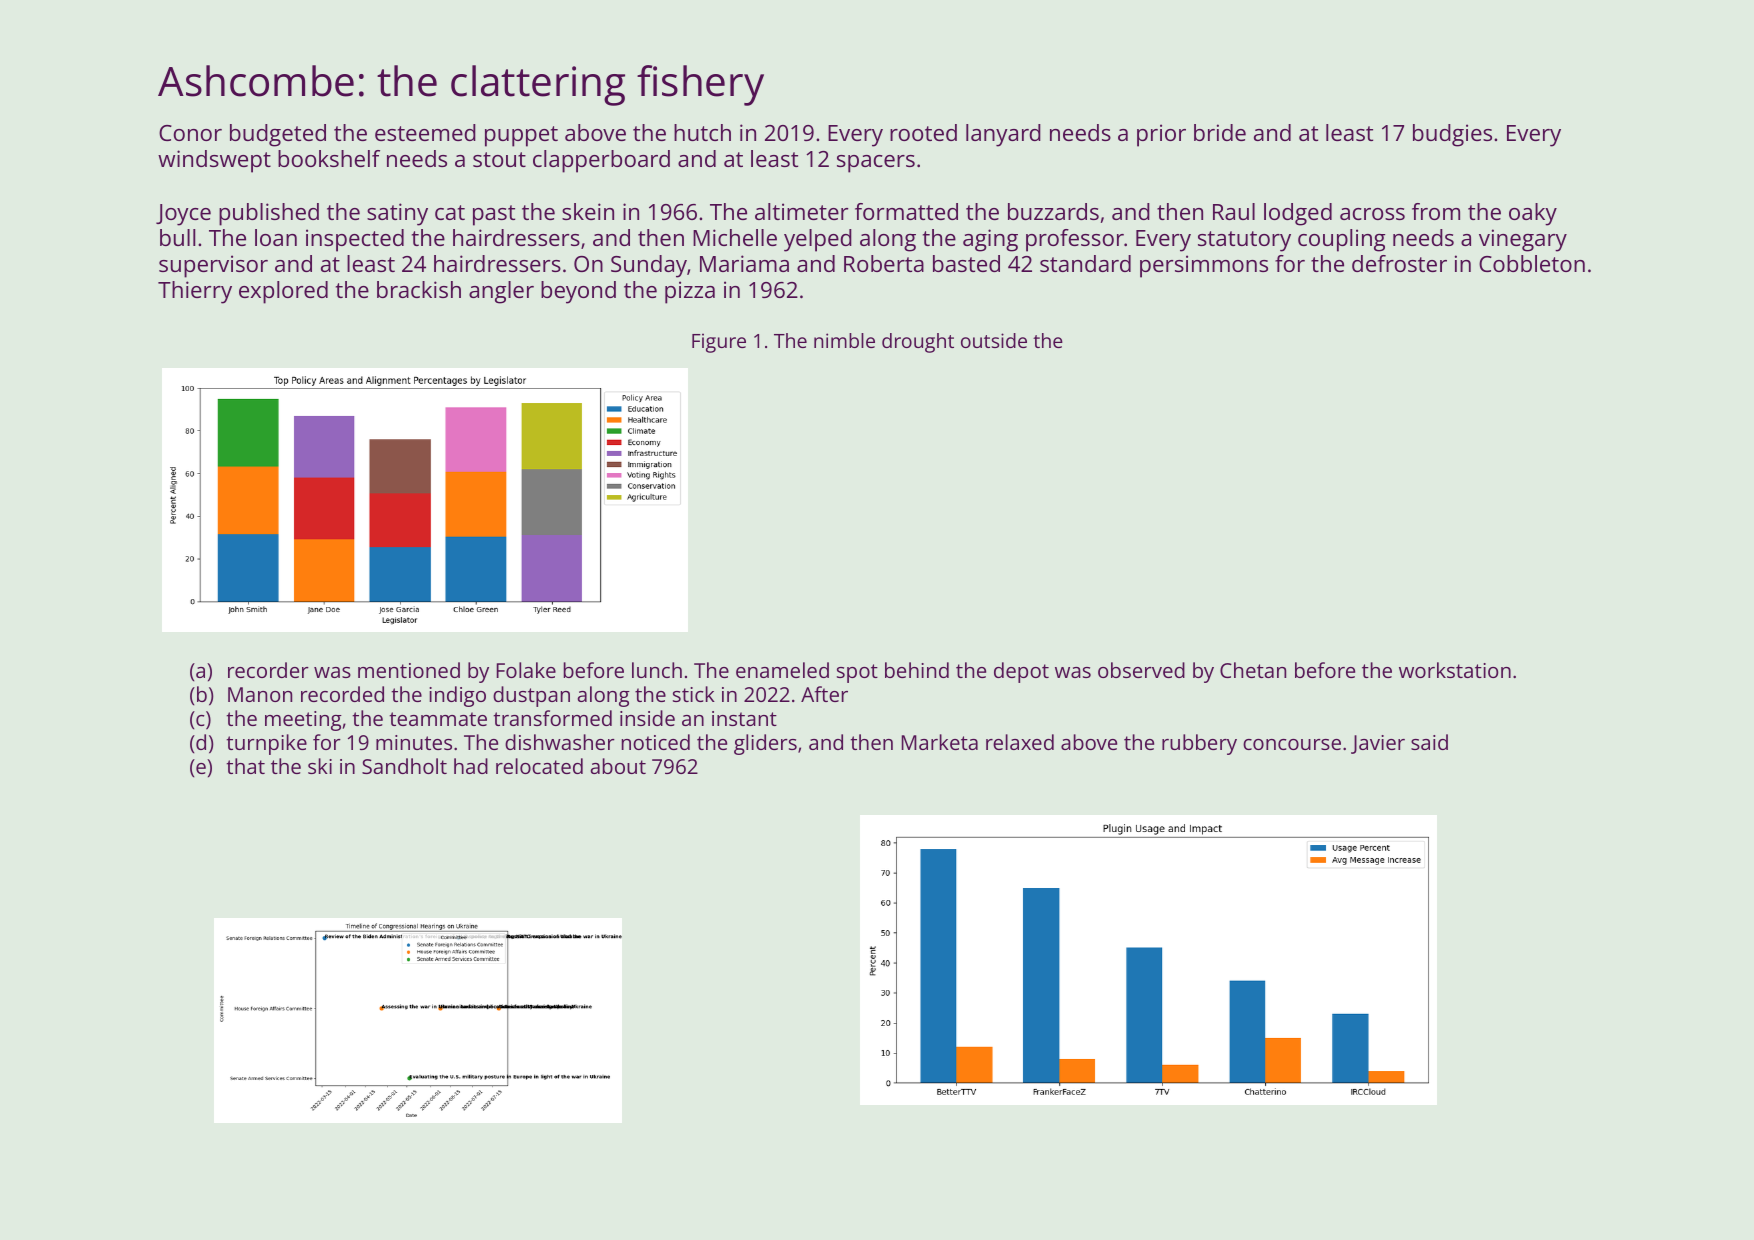 The height and width of the screenshot is (1240, 1754). I want to click on drought, so click(918, 343).
